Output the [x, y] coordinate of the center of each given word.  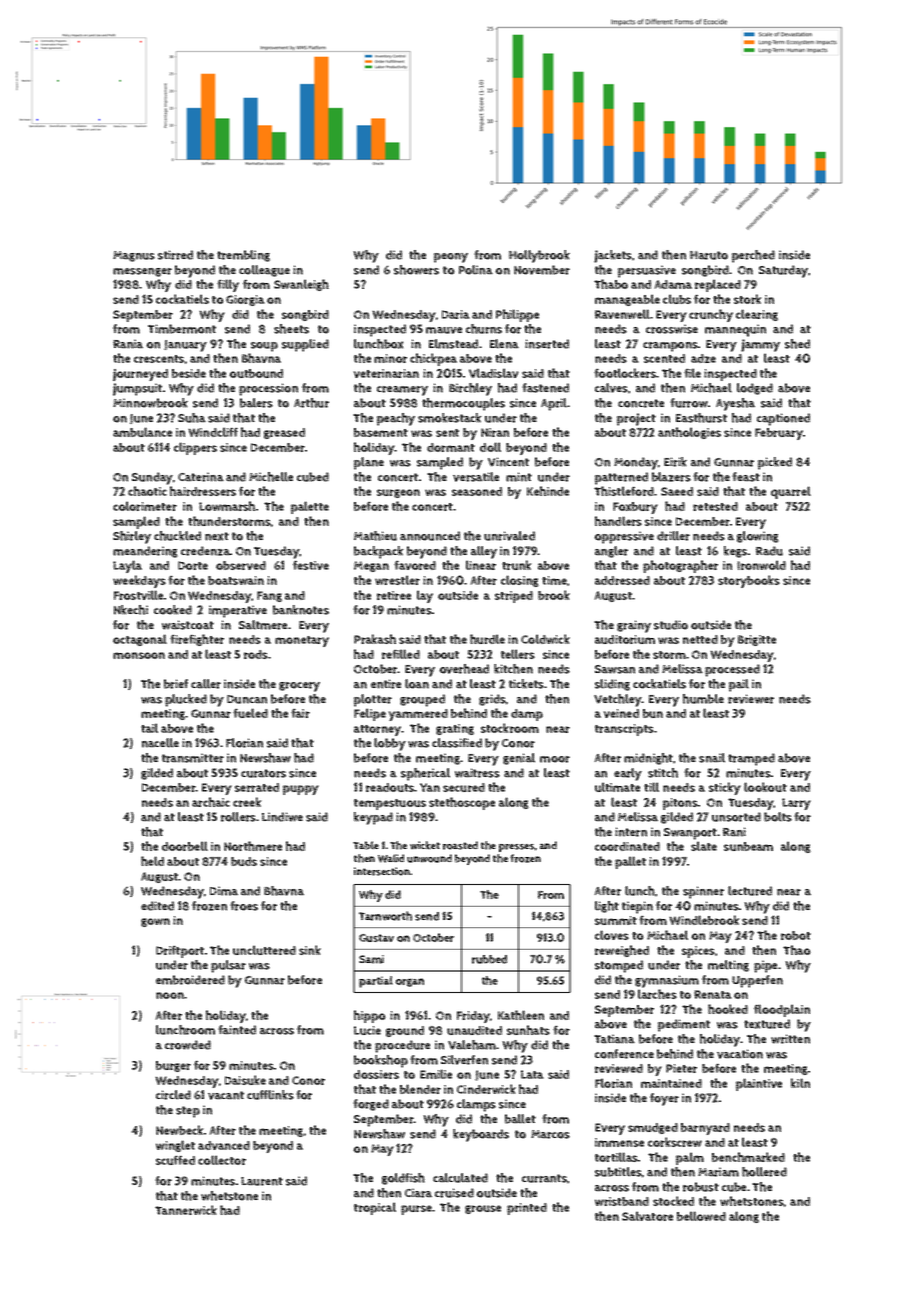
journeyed [140, 375]
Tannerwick [186, 1210]
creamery [402, 391]
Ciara [418, 1193]
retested [715, 506]
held [152, 861]
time [554, 580]
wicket [425, 845]
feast [746, 477]
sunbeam [748, 846]
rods [256, 654]
